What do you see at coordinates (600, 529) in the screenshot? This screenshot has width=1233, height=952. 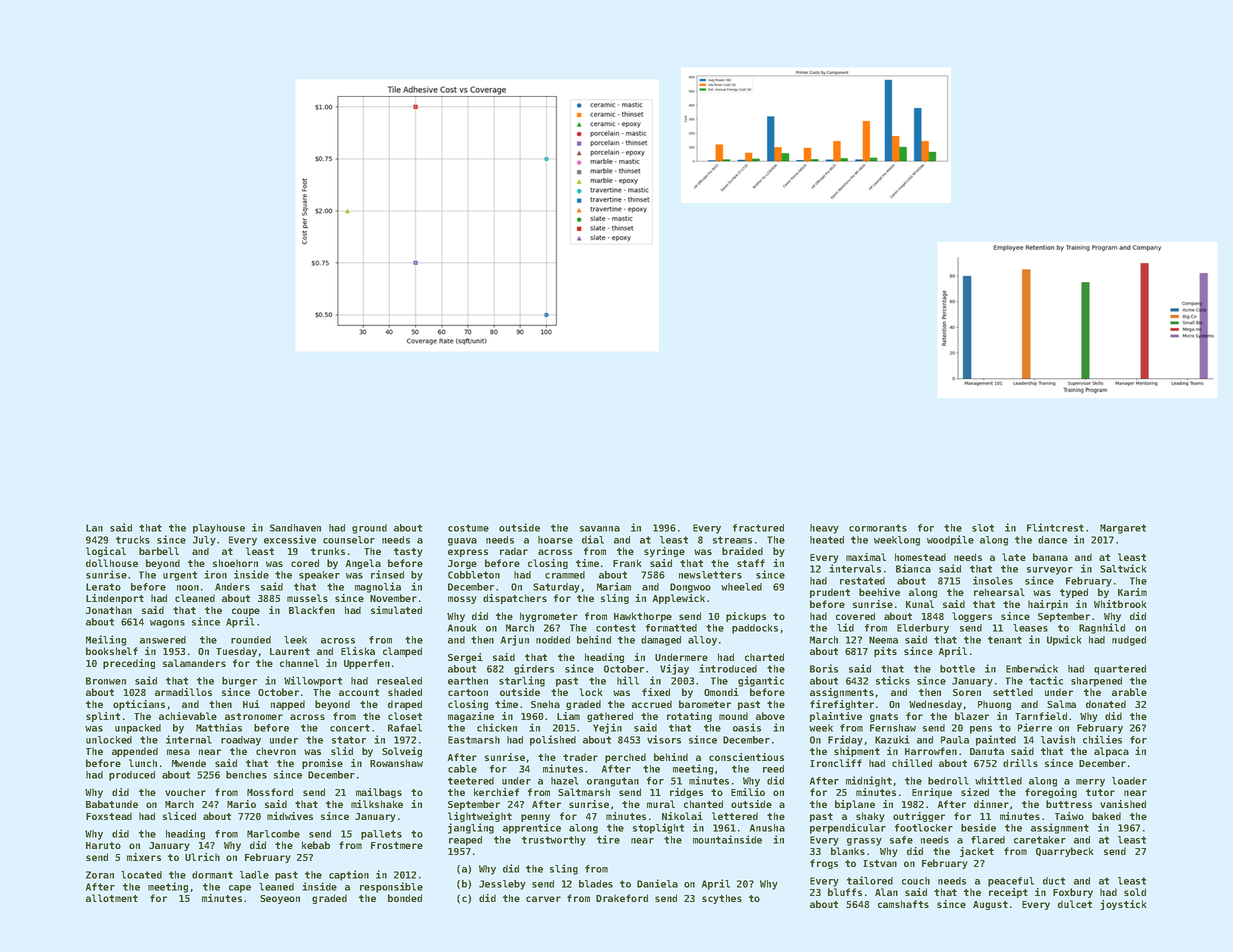 I see `savanna` at bounding box center [600, 529].
